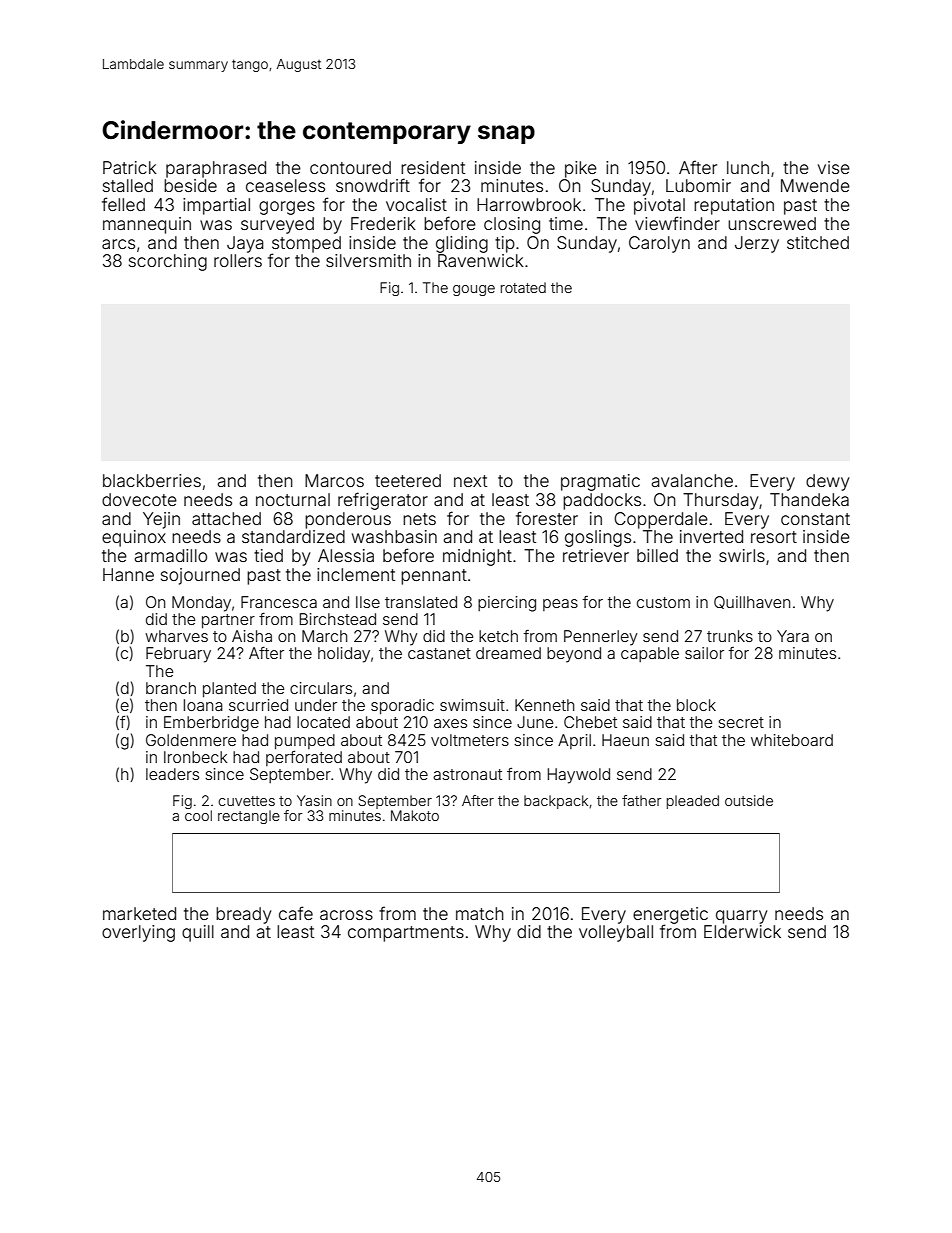 The width and height of the page is (952, 1233). What do you see at coordinates (827, 482) in the page?
I see `dewy` at bounding box center [827, 482].
